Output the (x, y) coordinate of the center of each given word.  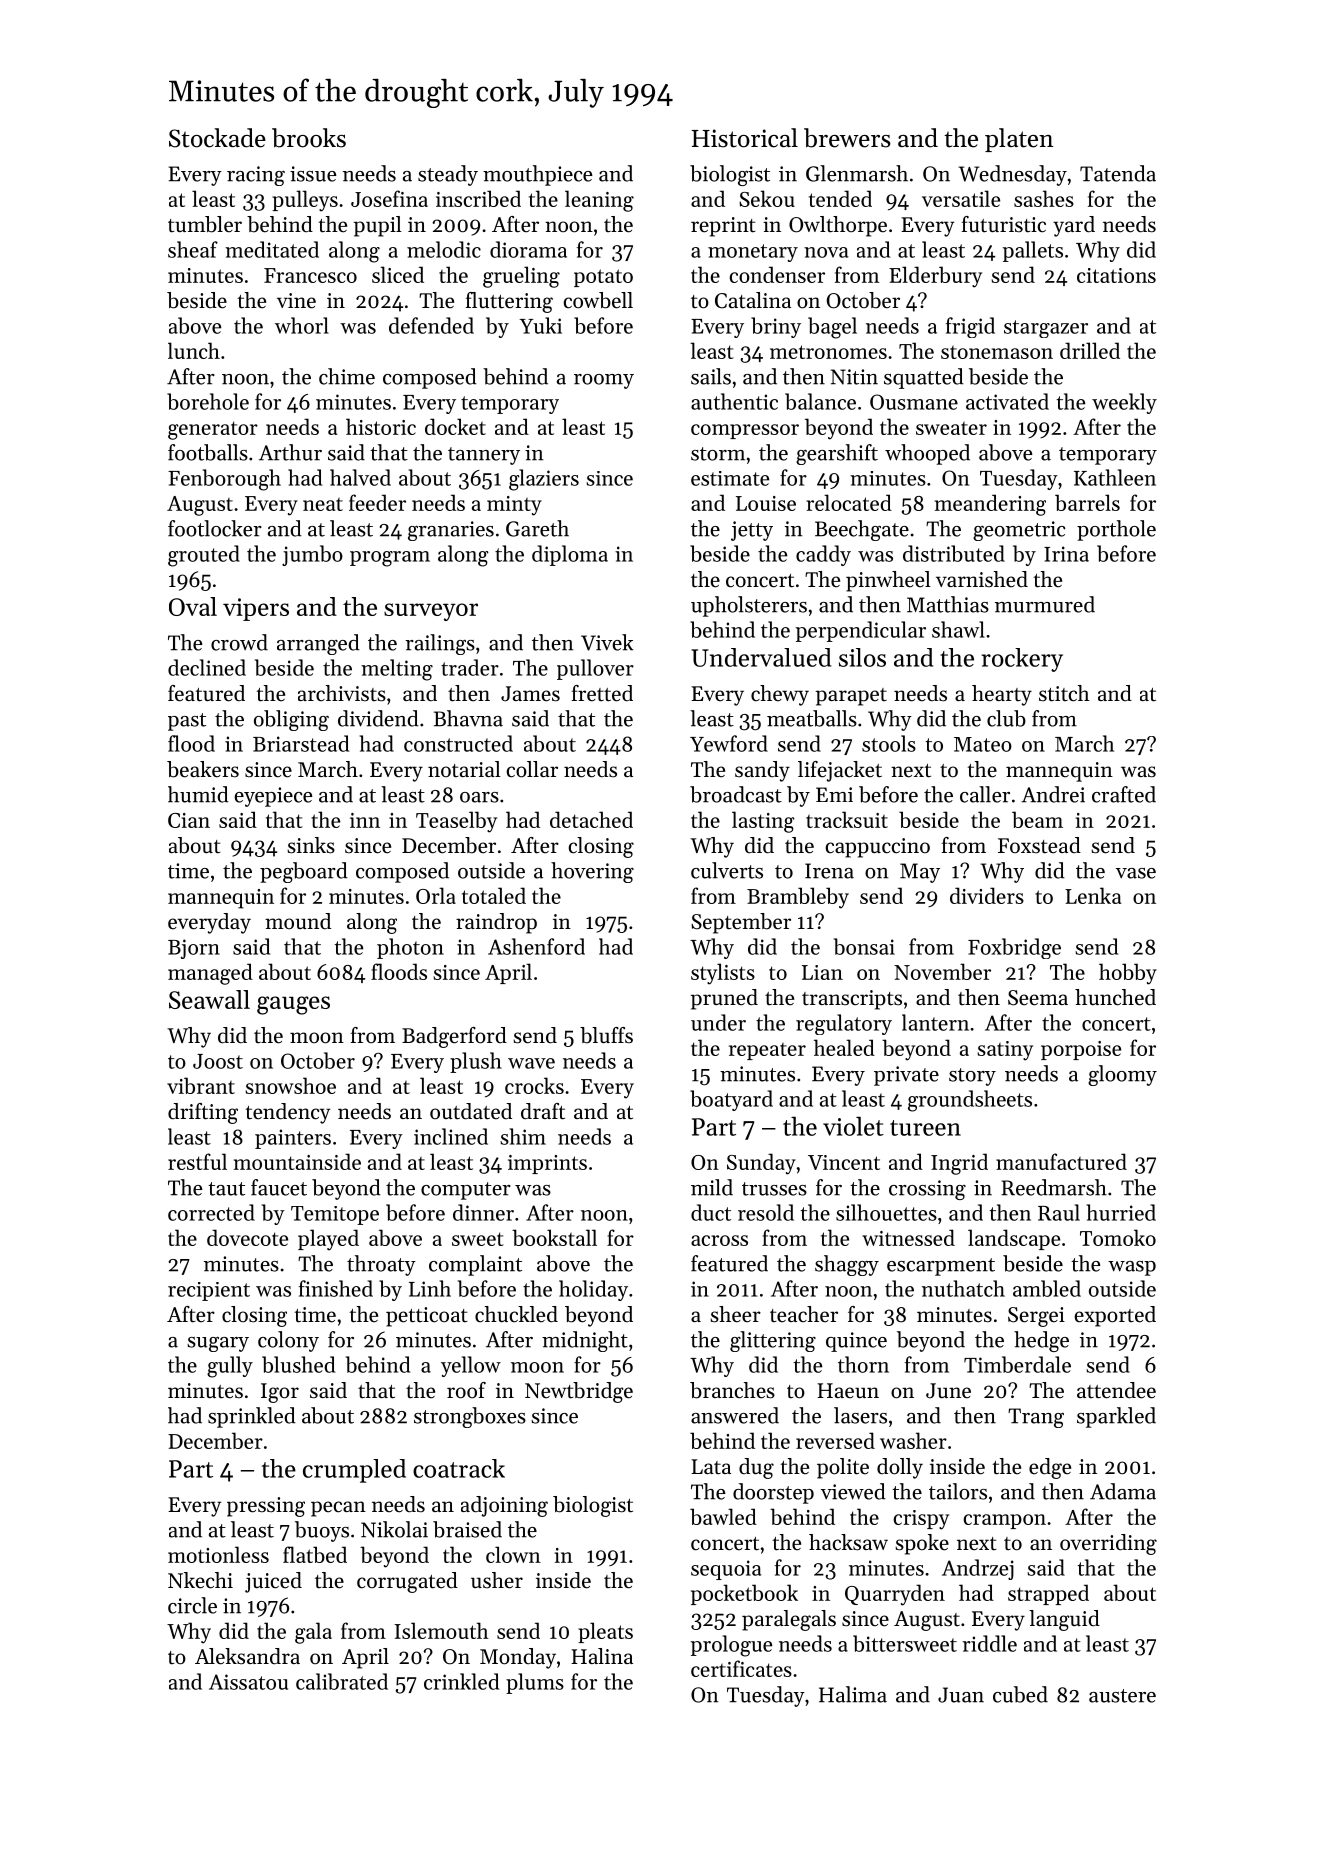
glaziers (544, 480)
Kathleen (1115, 477)
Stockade (217, 138)
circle (192, 1605)
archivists (342, 693)
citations (1116, 275)
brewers (847, 138)
